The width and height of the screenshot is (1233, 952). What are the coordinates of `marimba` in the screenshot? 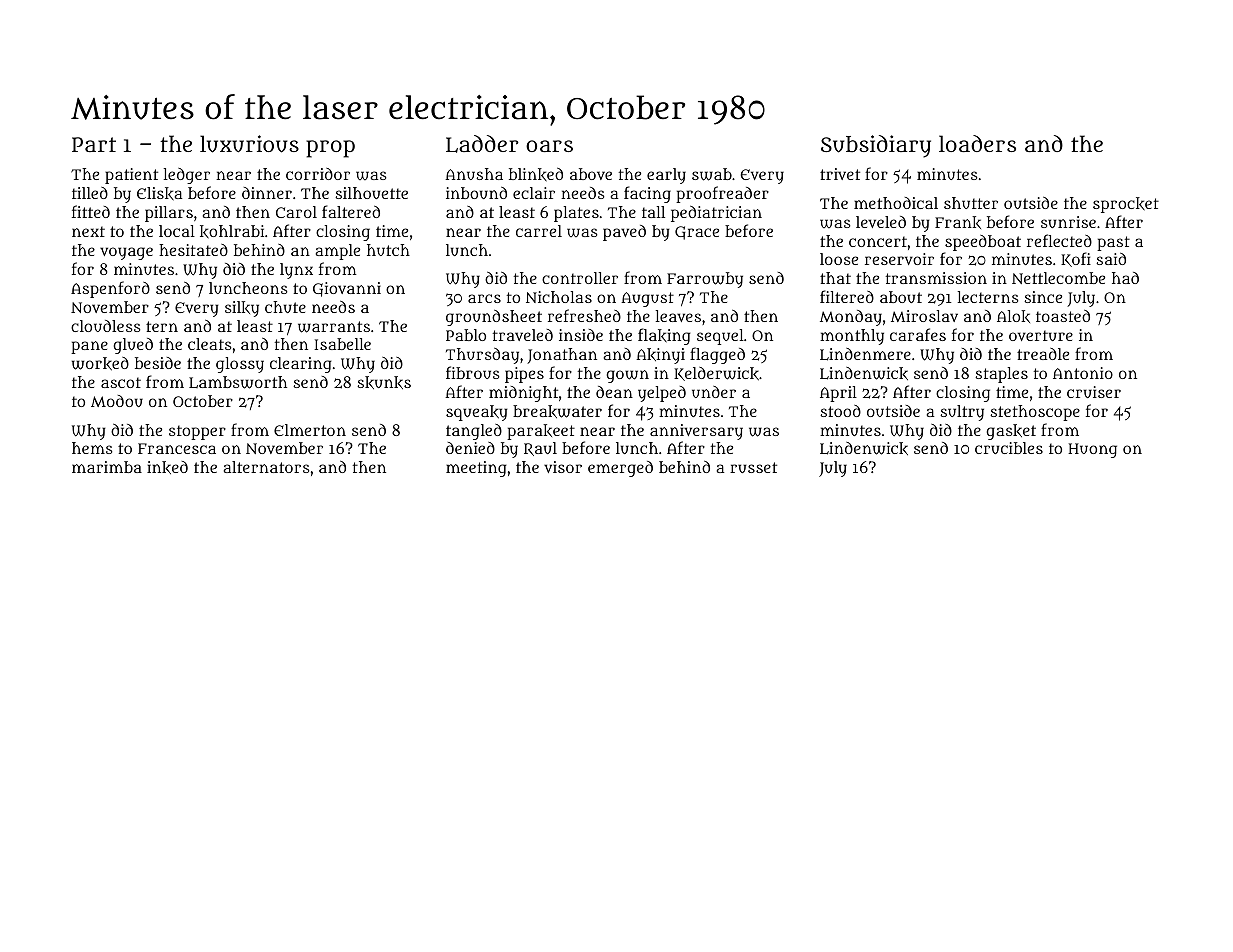 It's located at (107, 467).
